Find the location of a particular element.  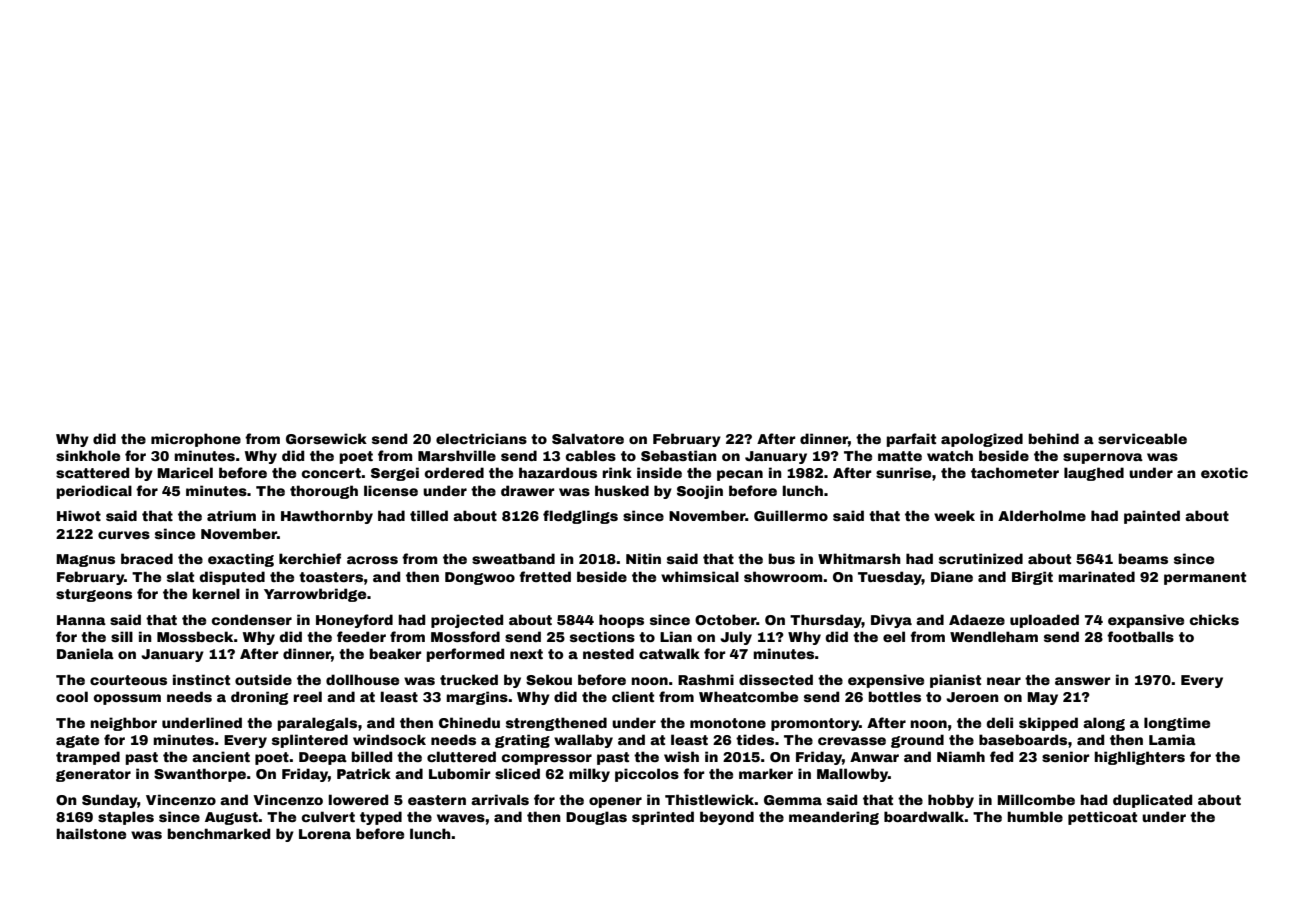

Sebastian is located at coordinates (679, 455).
